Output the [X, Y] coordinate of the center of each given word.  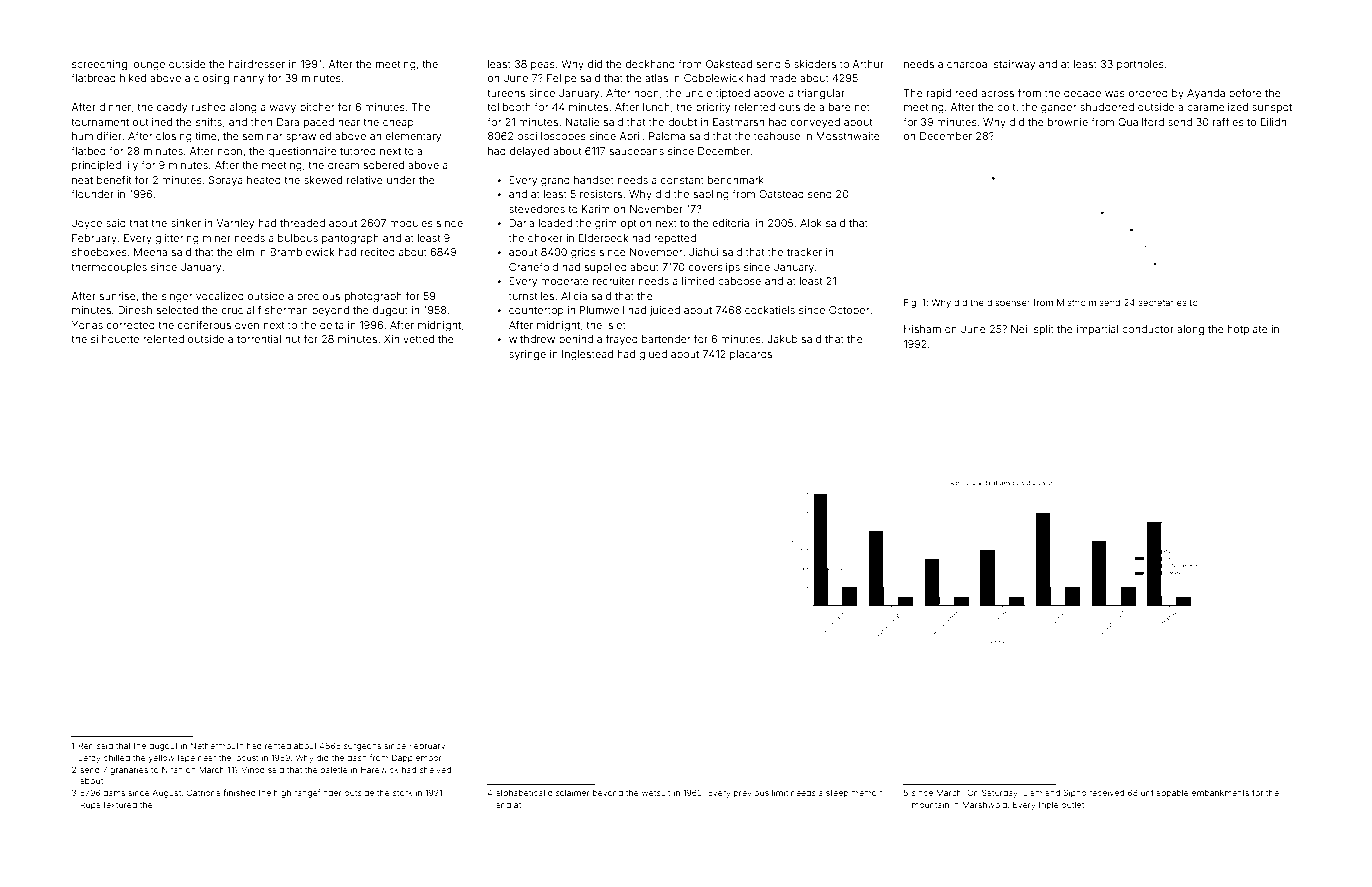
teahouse [777, 136]
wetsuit [656, 793]
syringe [527, 355]
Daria [521, 223]
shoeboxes [99, 252]
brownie [1068, 122]
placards [751, 355]
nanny [249, 80]
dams [114, 793]
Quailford [1141, 122]
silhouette [115, 339]
